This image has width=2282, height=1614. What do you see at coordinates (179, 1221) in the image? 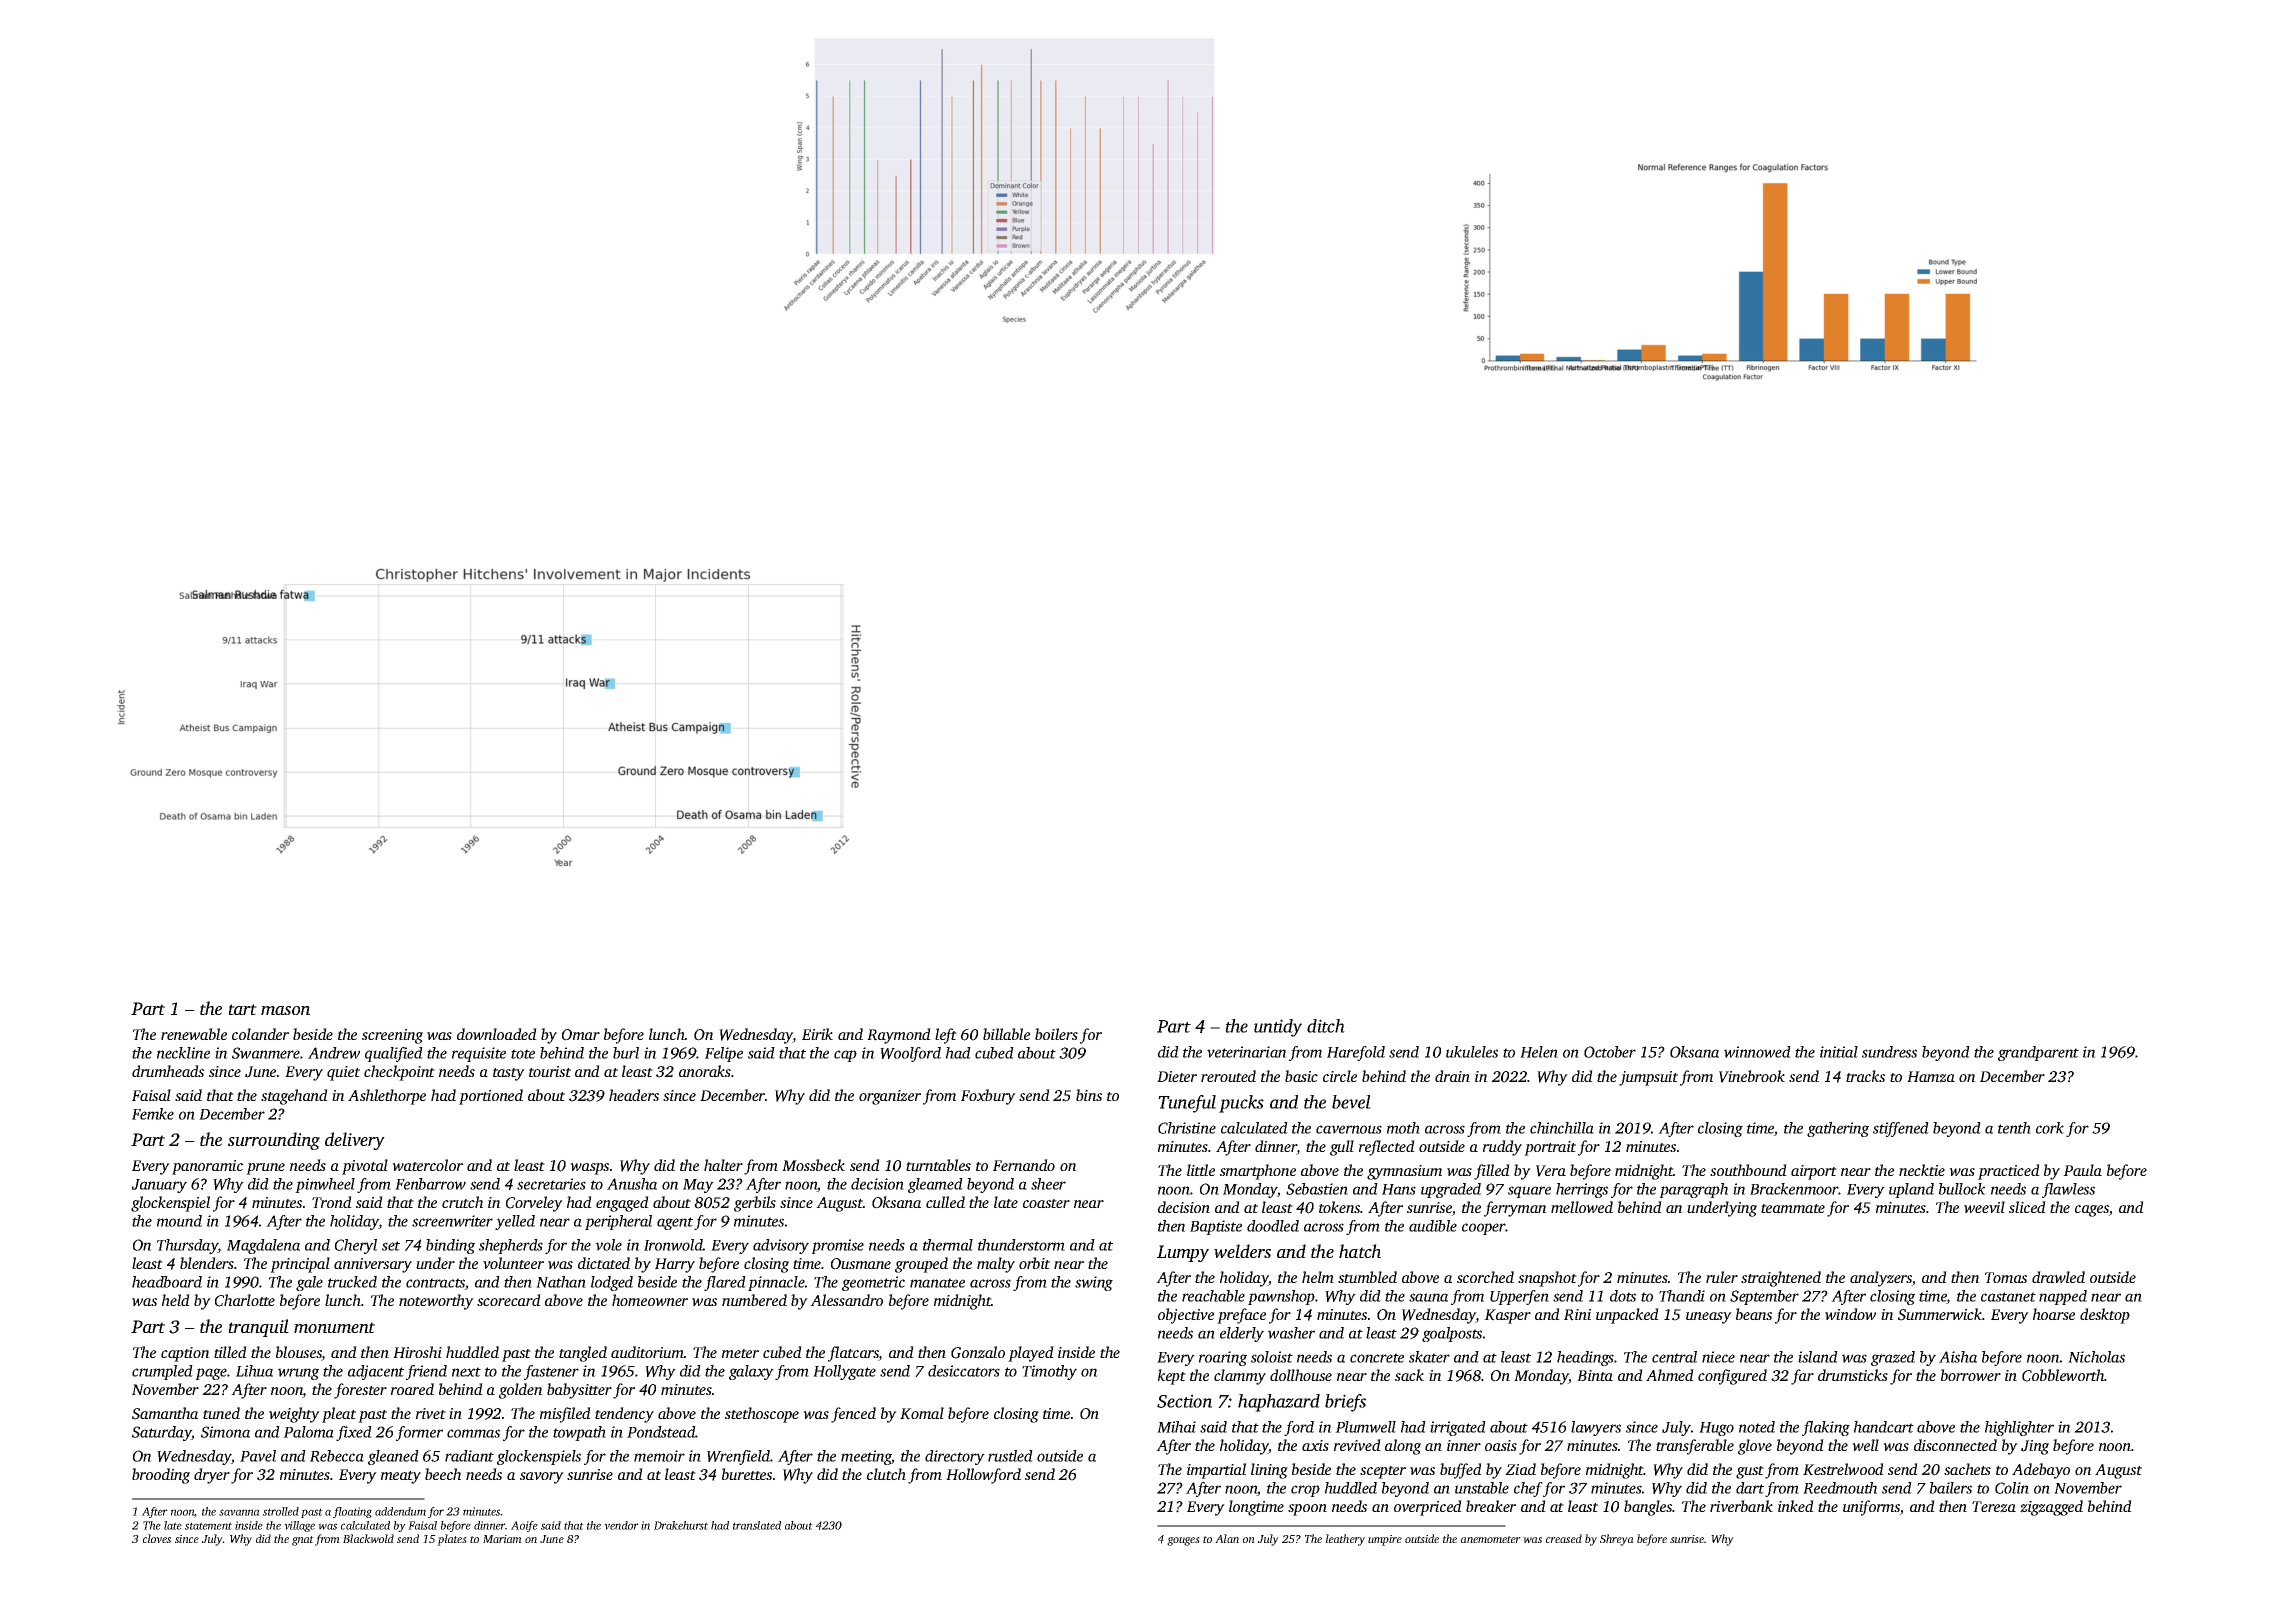
I see `mound` at bounding box center [179, 1221].
